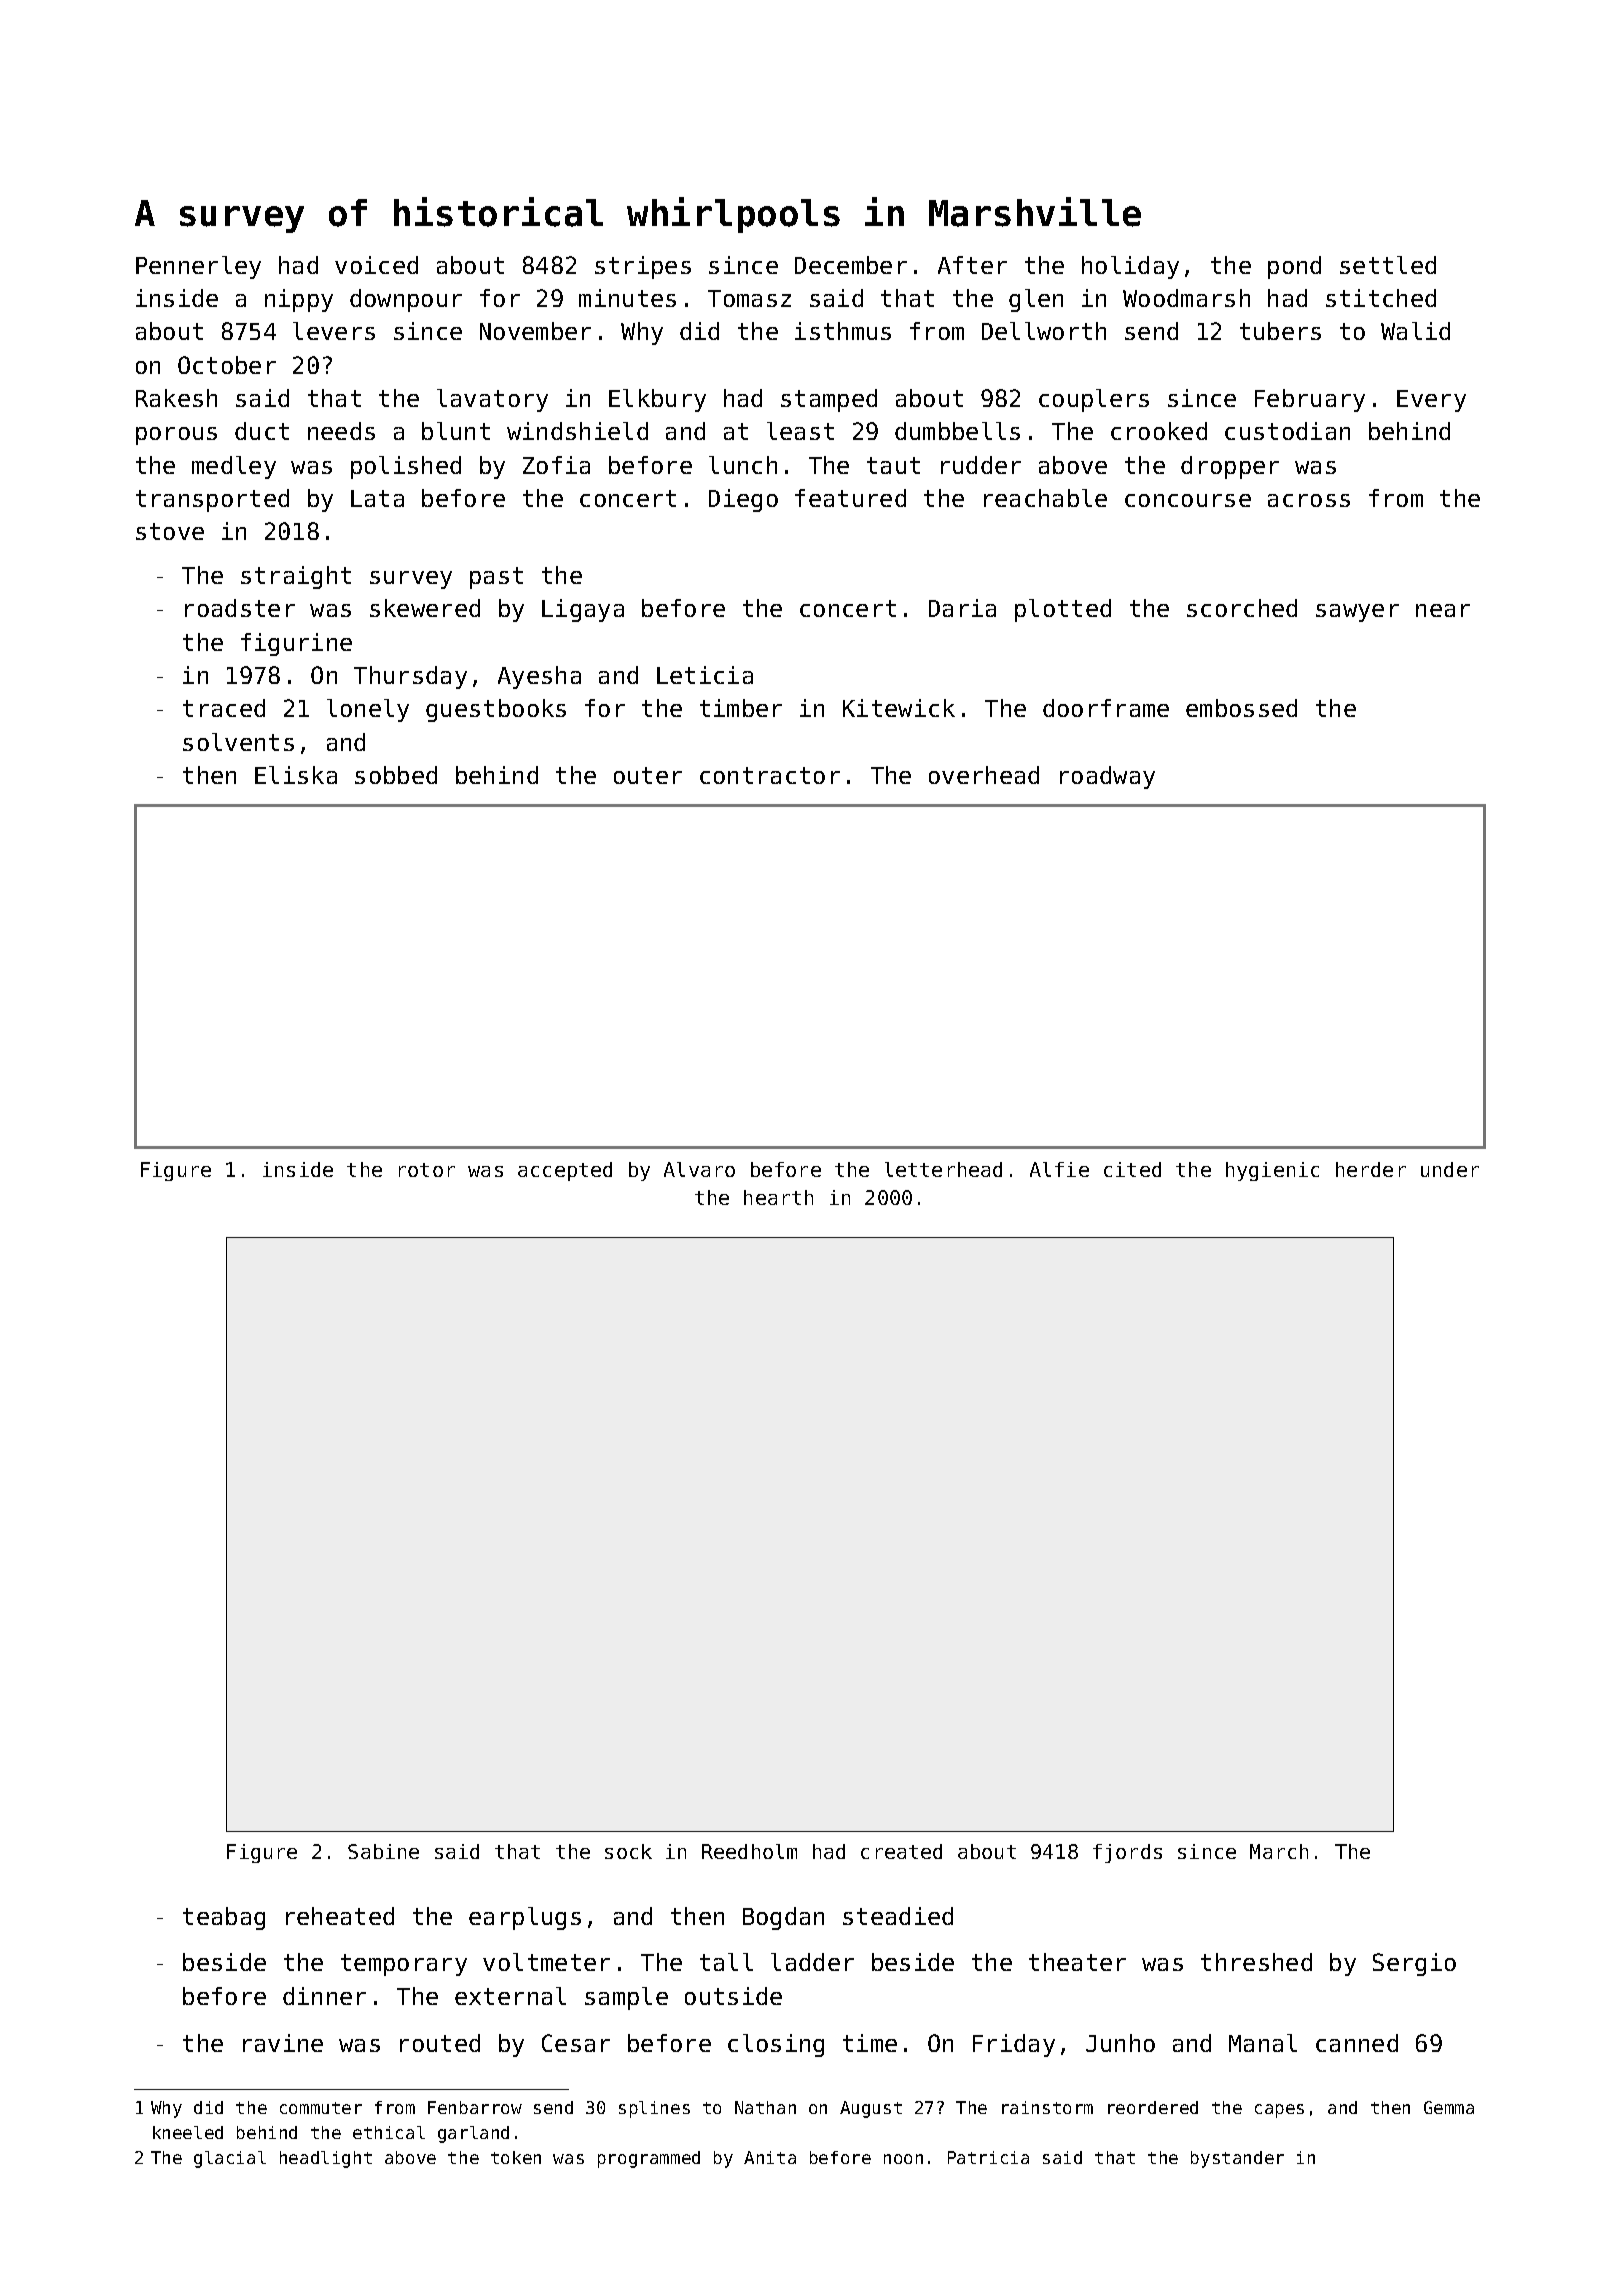 The width and height of the screenshot is (1620, 2292). I want to click on pond, so click(1294, 267).
